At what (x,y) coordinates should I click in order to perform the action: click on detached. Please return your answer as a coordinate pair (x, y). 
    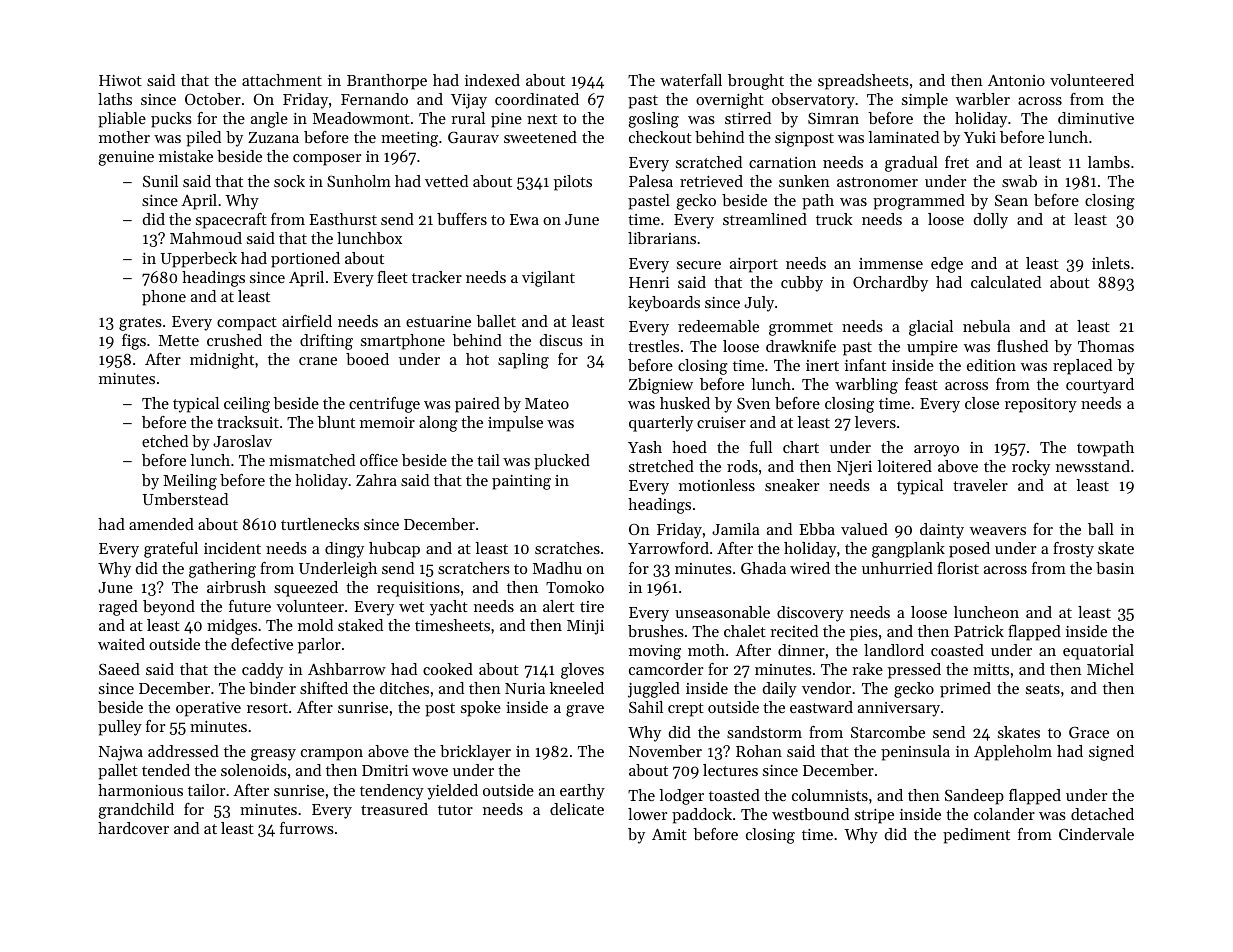
    Looking at the image, I should click on (1102, 814).
